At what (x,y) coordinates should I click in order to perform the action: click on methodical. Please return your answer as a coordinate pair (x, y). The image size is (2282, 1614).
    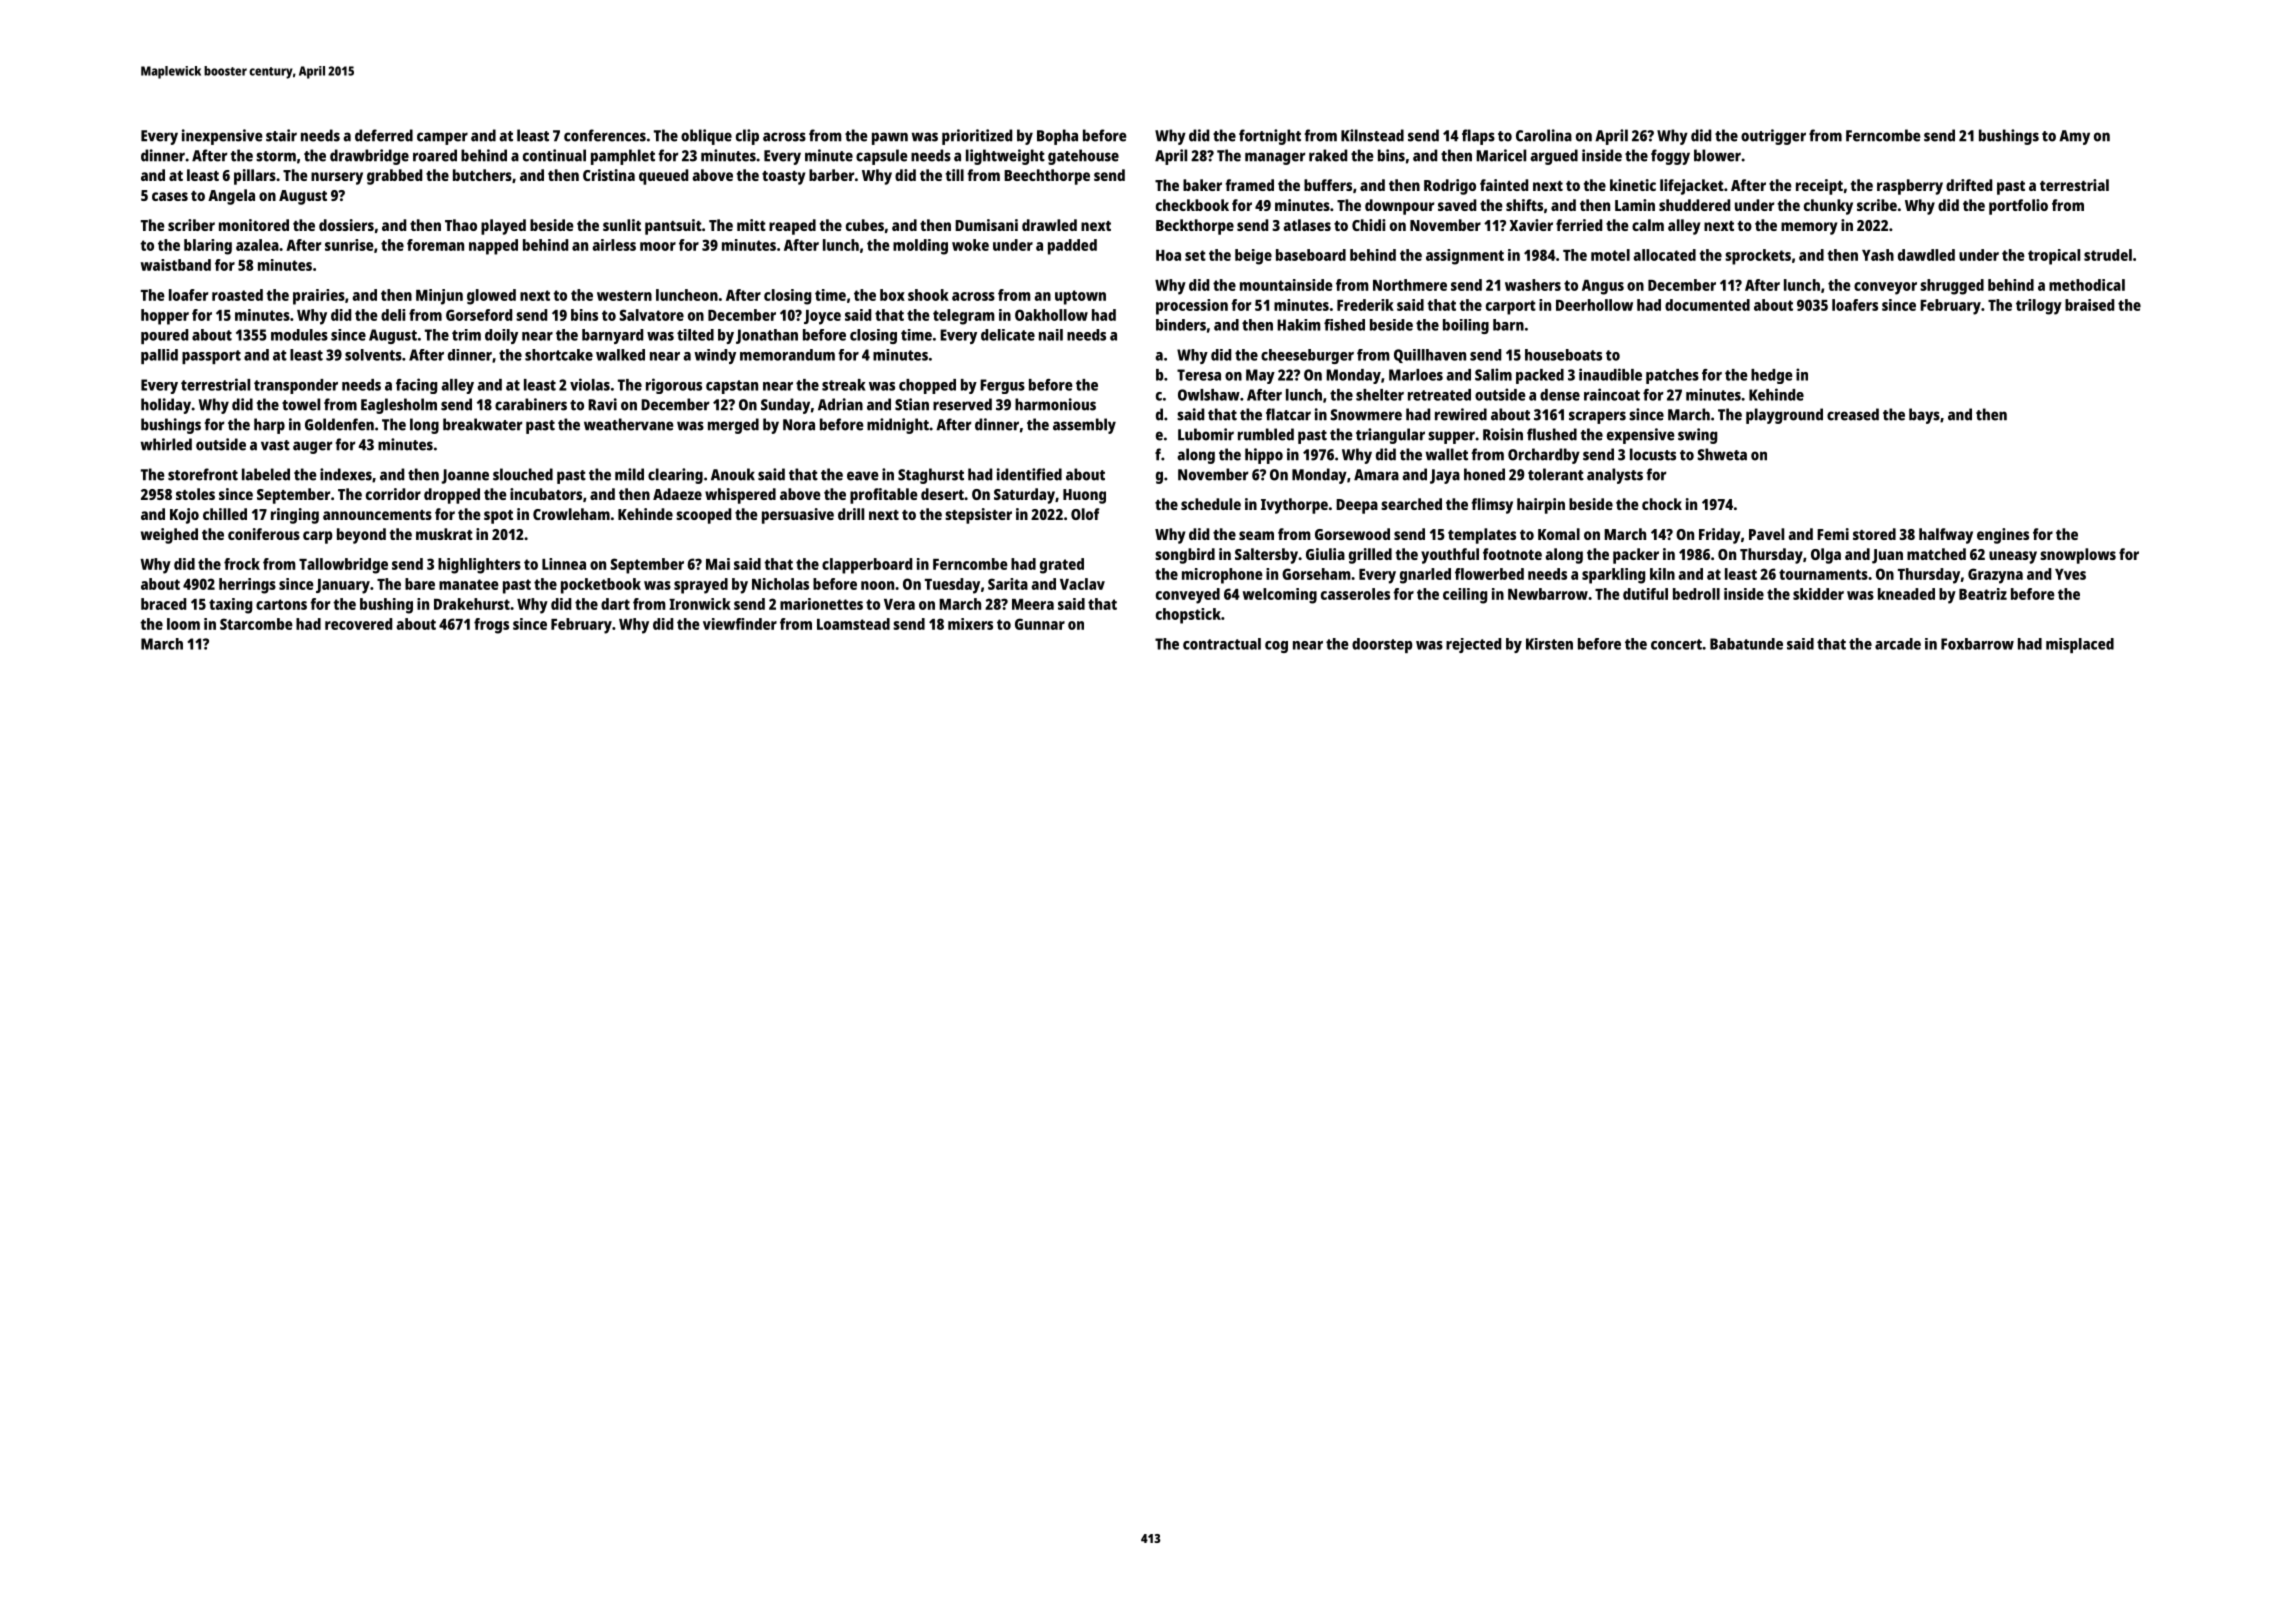
    Looking at the image, I should click on (2087, 285).
